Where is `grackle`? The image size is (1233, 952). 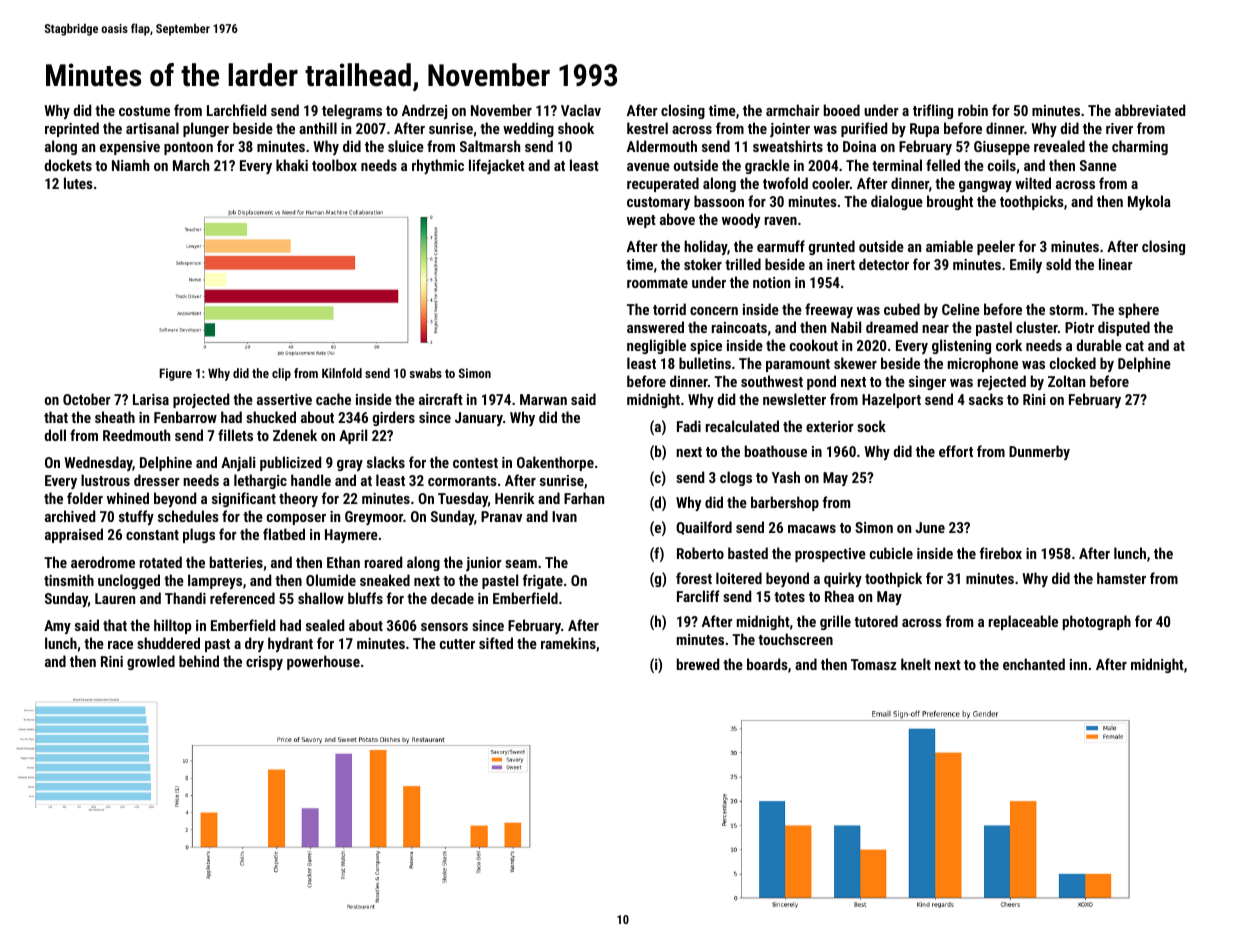
grackle is located at coordinates (767, 166).
